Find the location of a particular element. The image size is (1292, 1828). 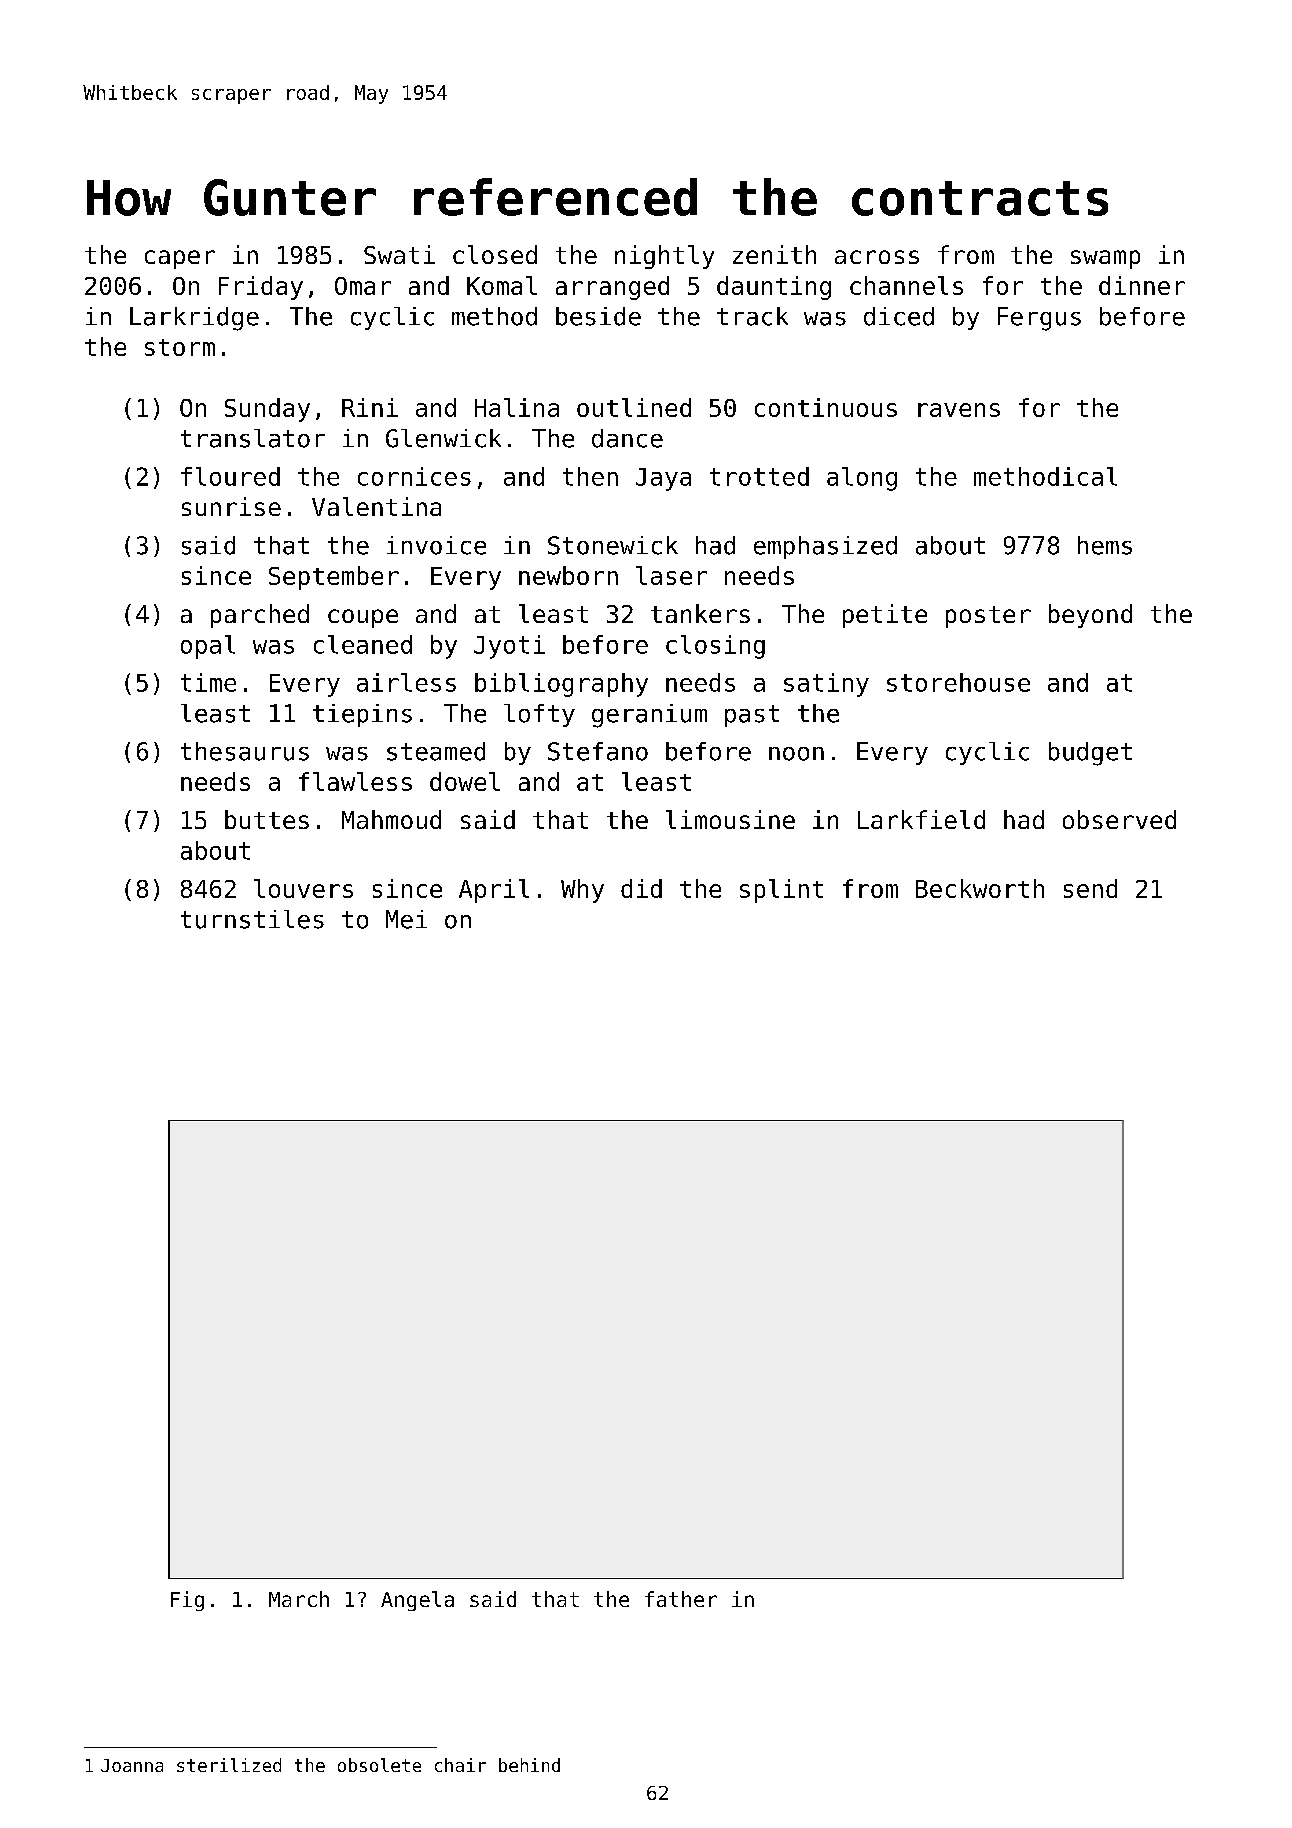

Joanna is located at coordinates (132, 1765).
